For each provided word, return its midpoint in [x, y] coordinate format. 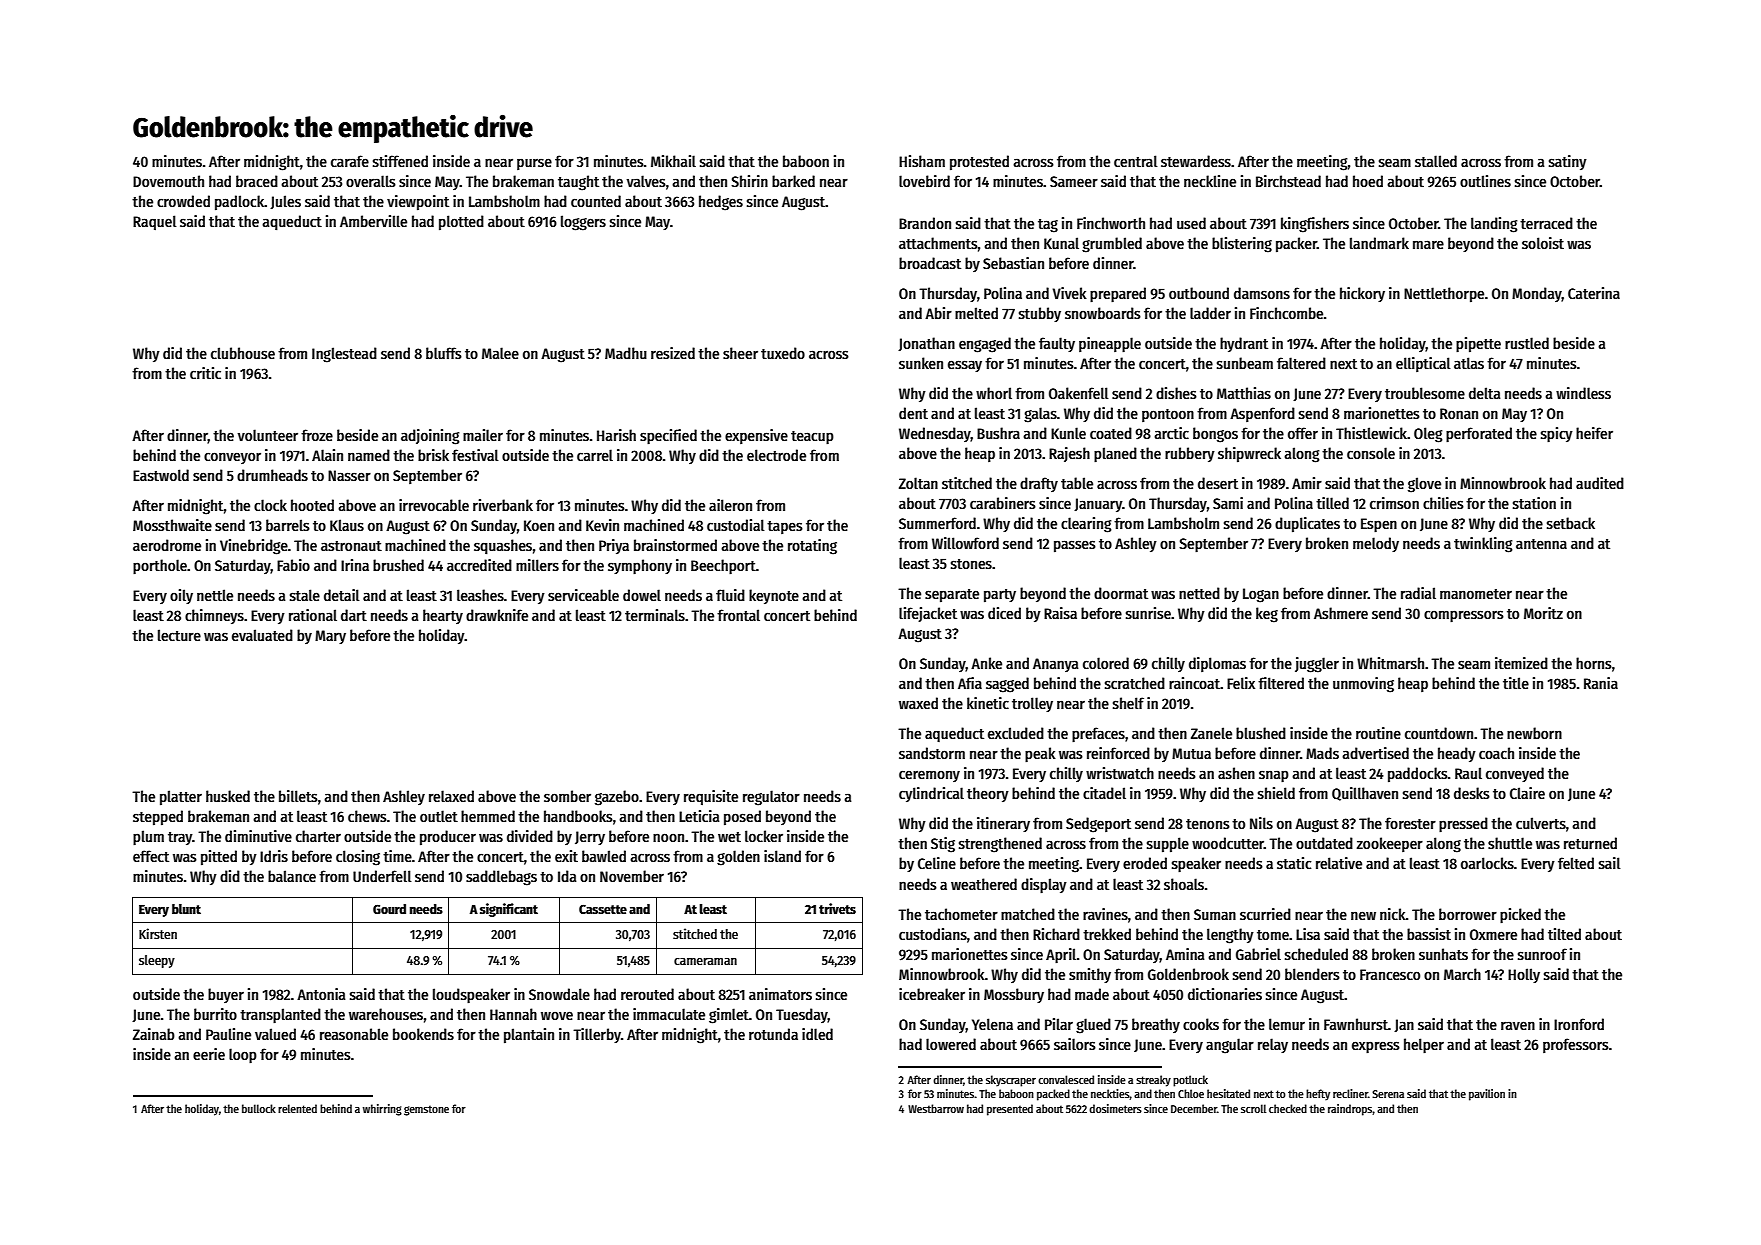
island [782, 856]
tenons [1208, 824]
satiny [1568, 162]
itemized [1521, 663]
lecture [179, 635]
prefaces [1098, 735]
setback [1571, 523]
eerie [209, 1054]
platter [181, 798]
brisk [433, 455]
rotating [812, 547]
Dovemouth [168, 181]
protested [979, 163]
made [1092, 994]
